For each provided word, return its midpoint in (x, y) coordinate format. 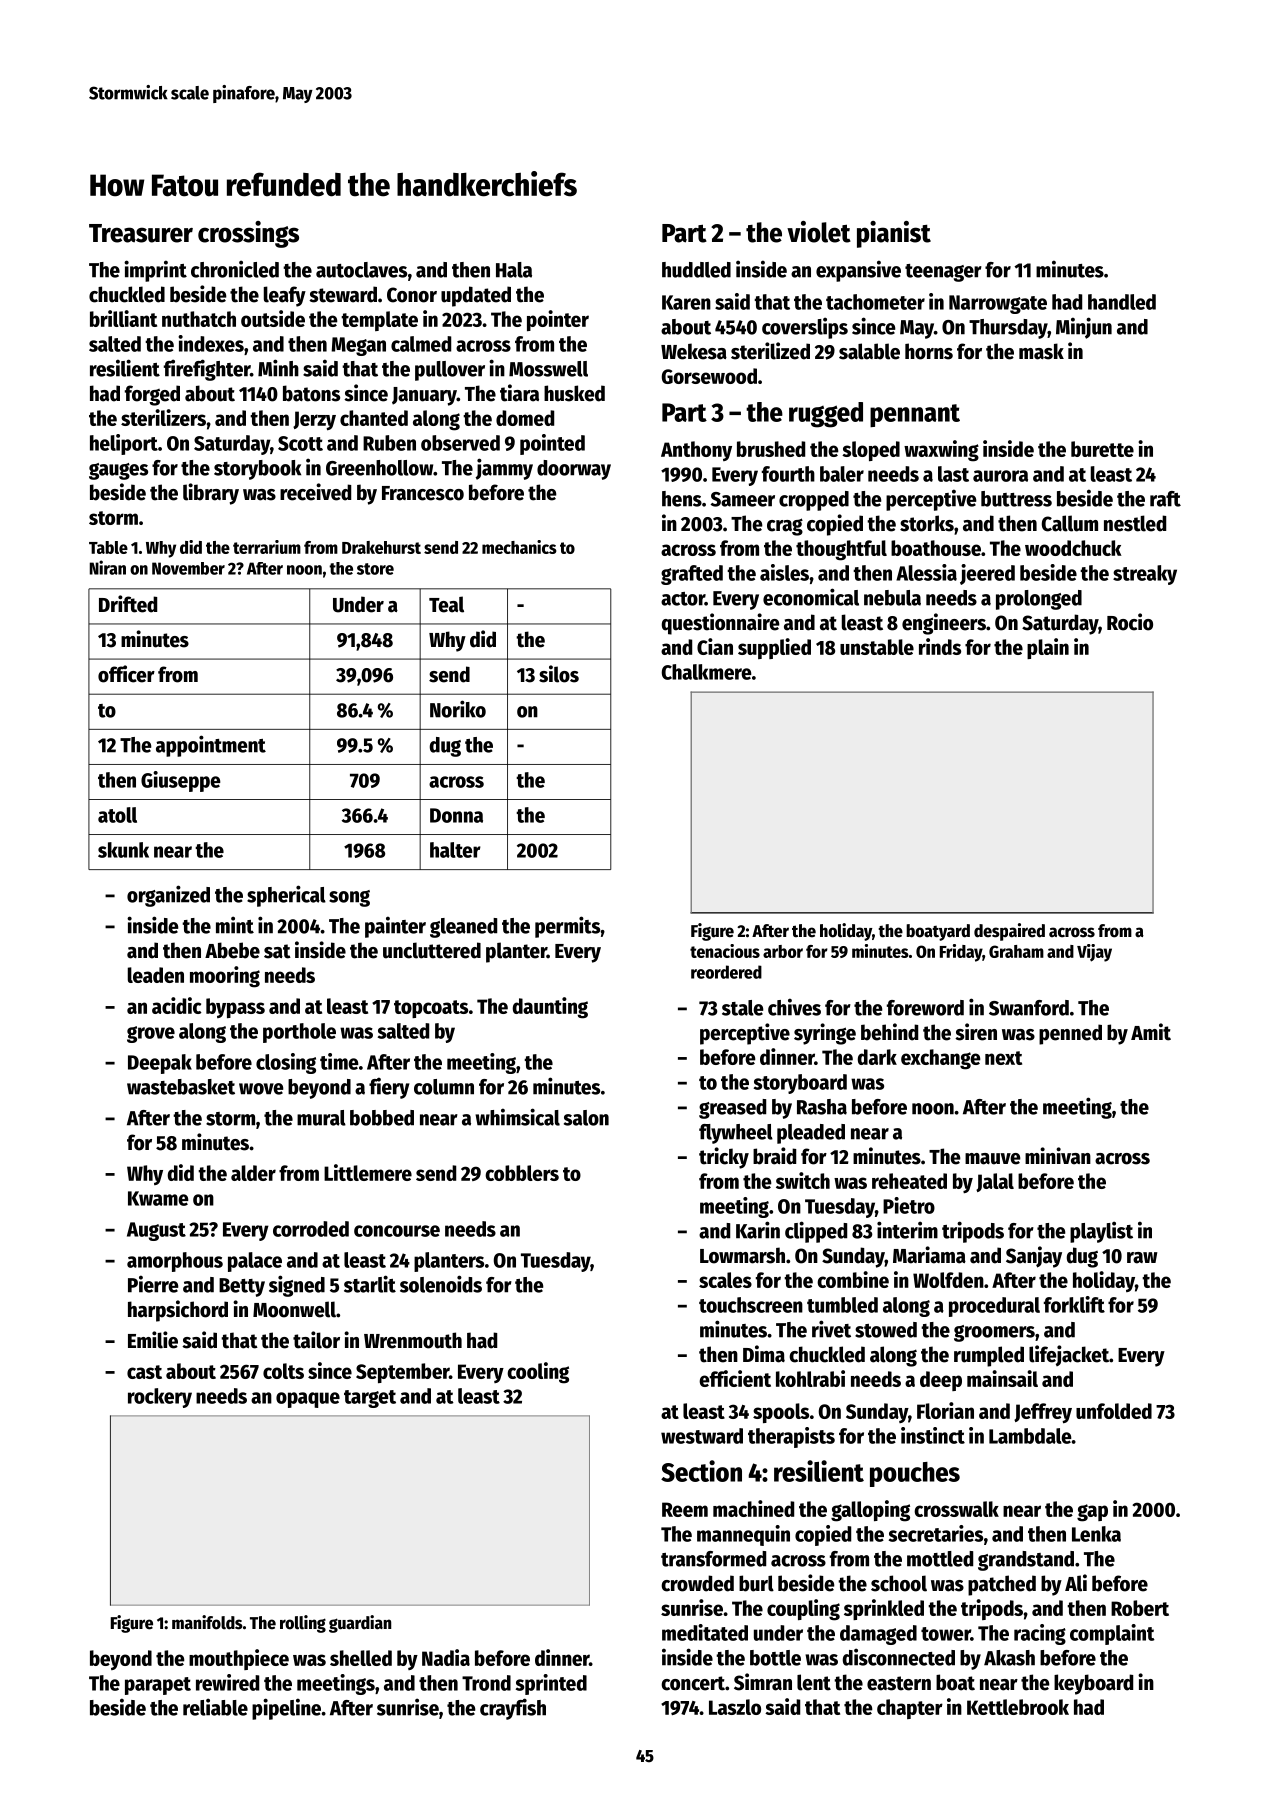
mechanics (519, 547)
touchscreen (751, 1305)
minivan (1058, 1156)
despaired (1009, 932)
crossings (248, 234)
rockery (160, 1398)
